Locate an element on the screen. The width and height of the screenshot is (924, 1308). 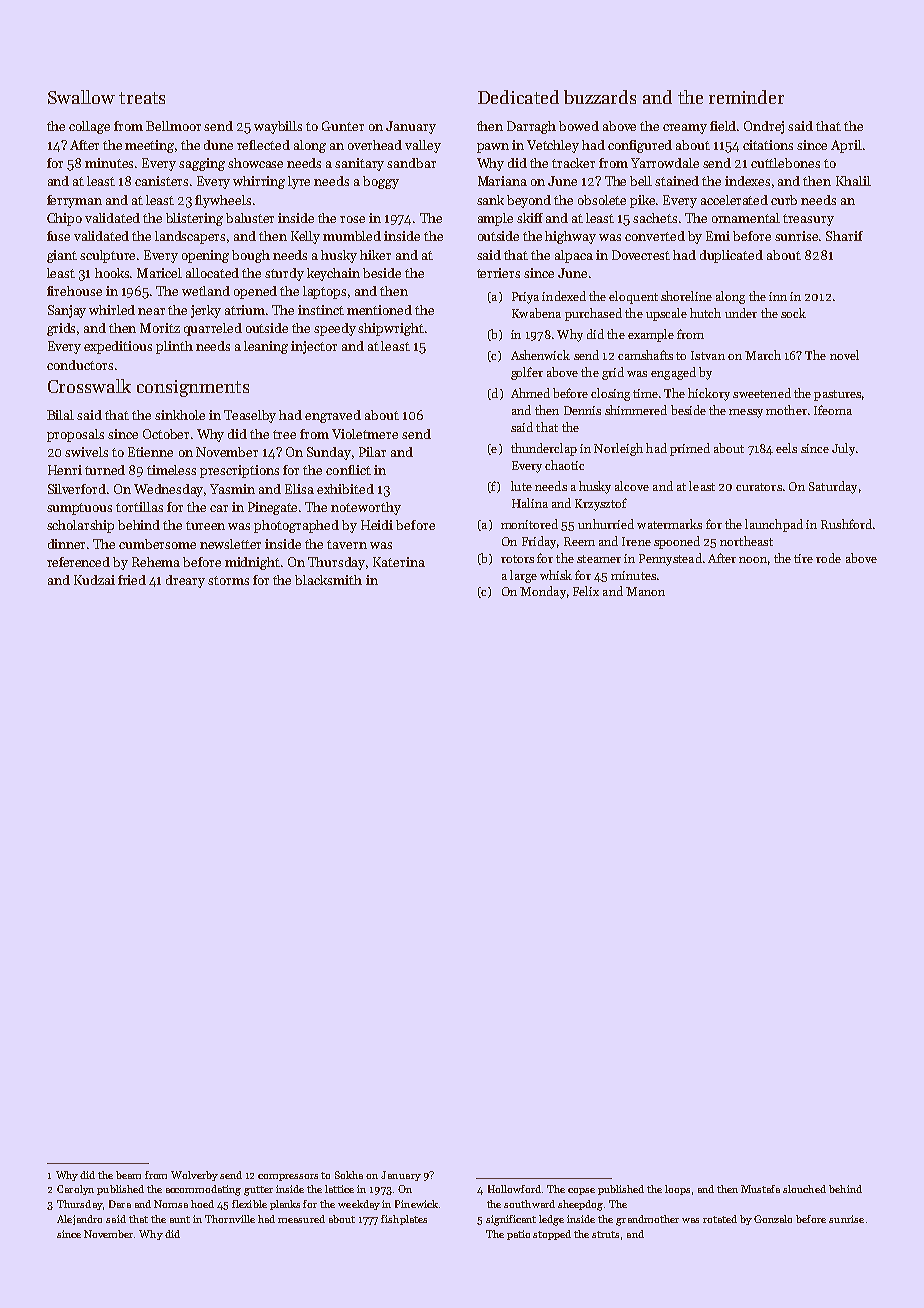
Hollowford is located at coordinates (514, 1189).
